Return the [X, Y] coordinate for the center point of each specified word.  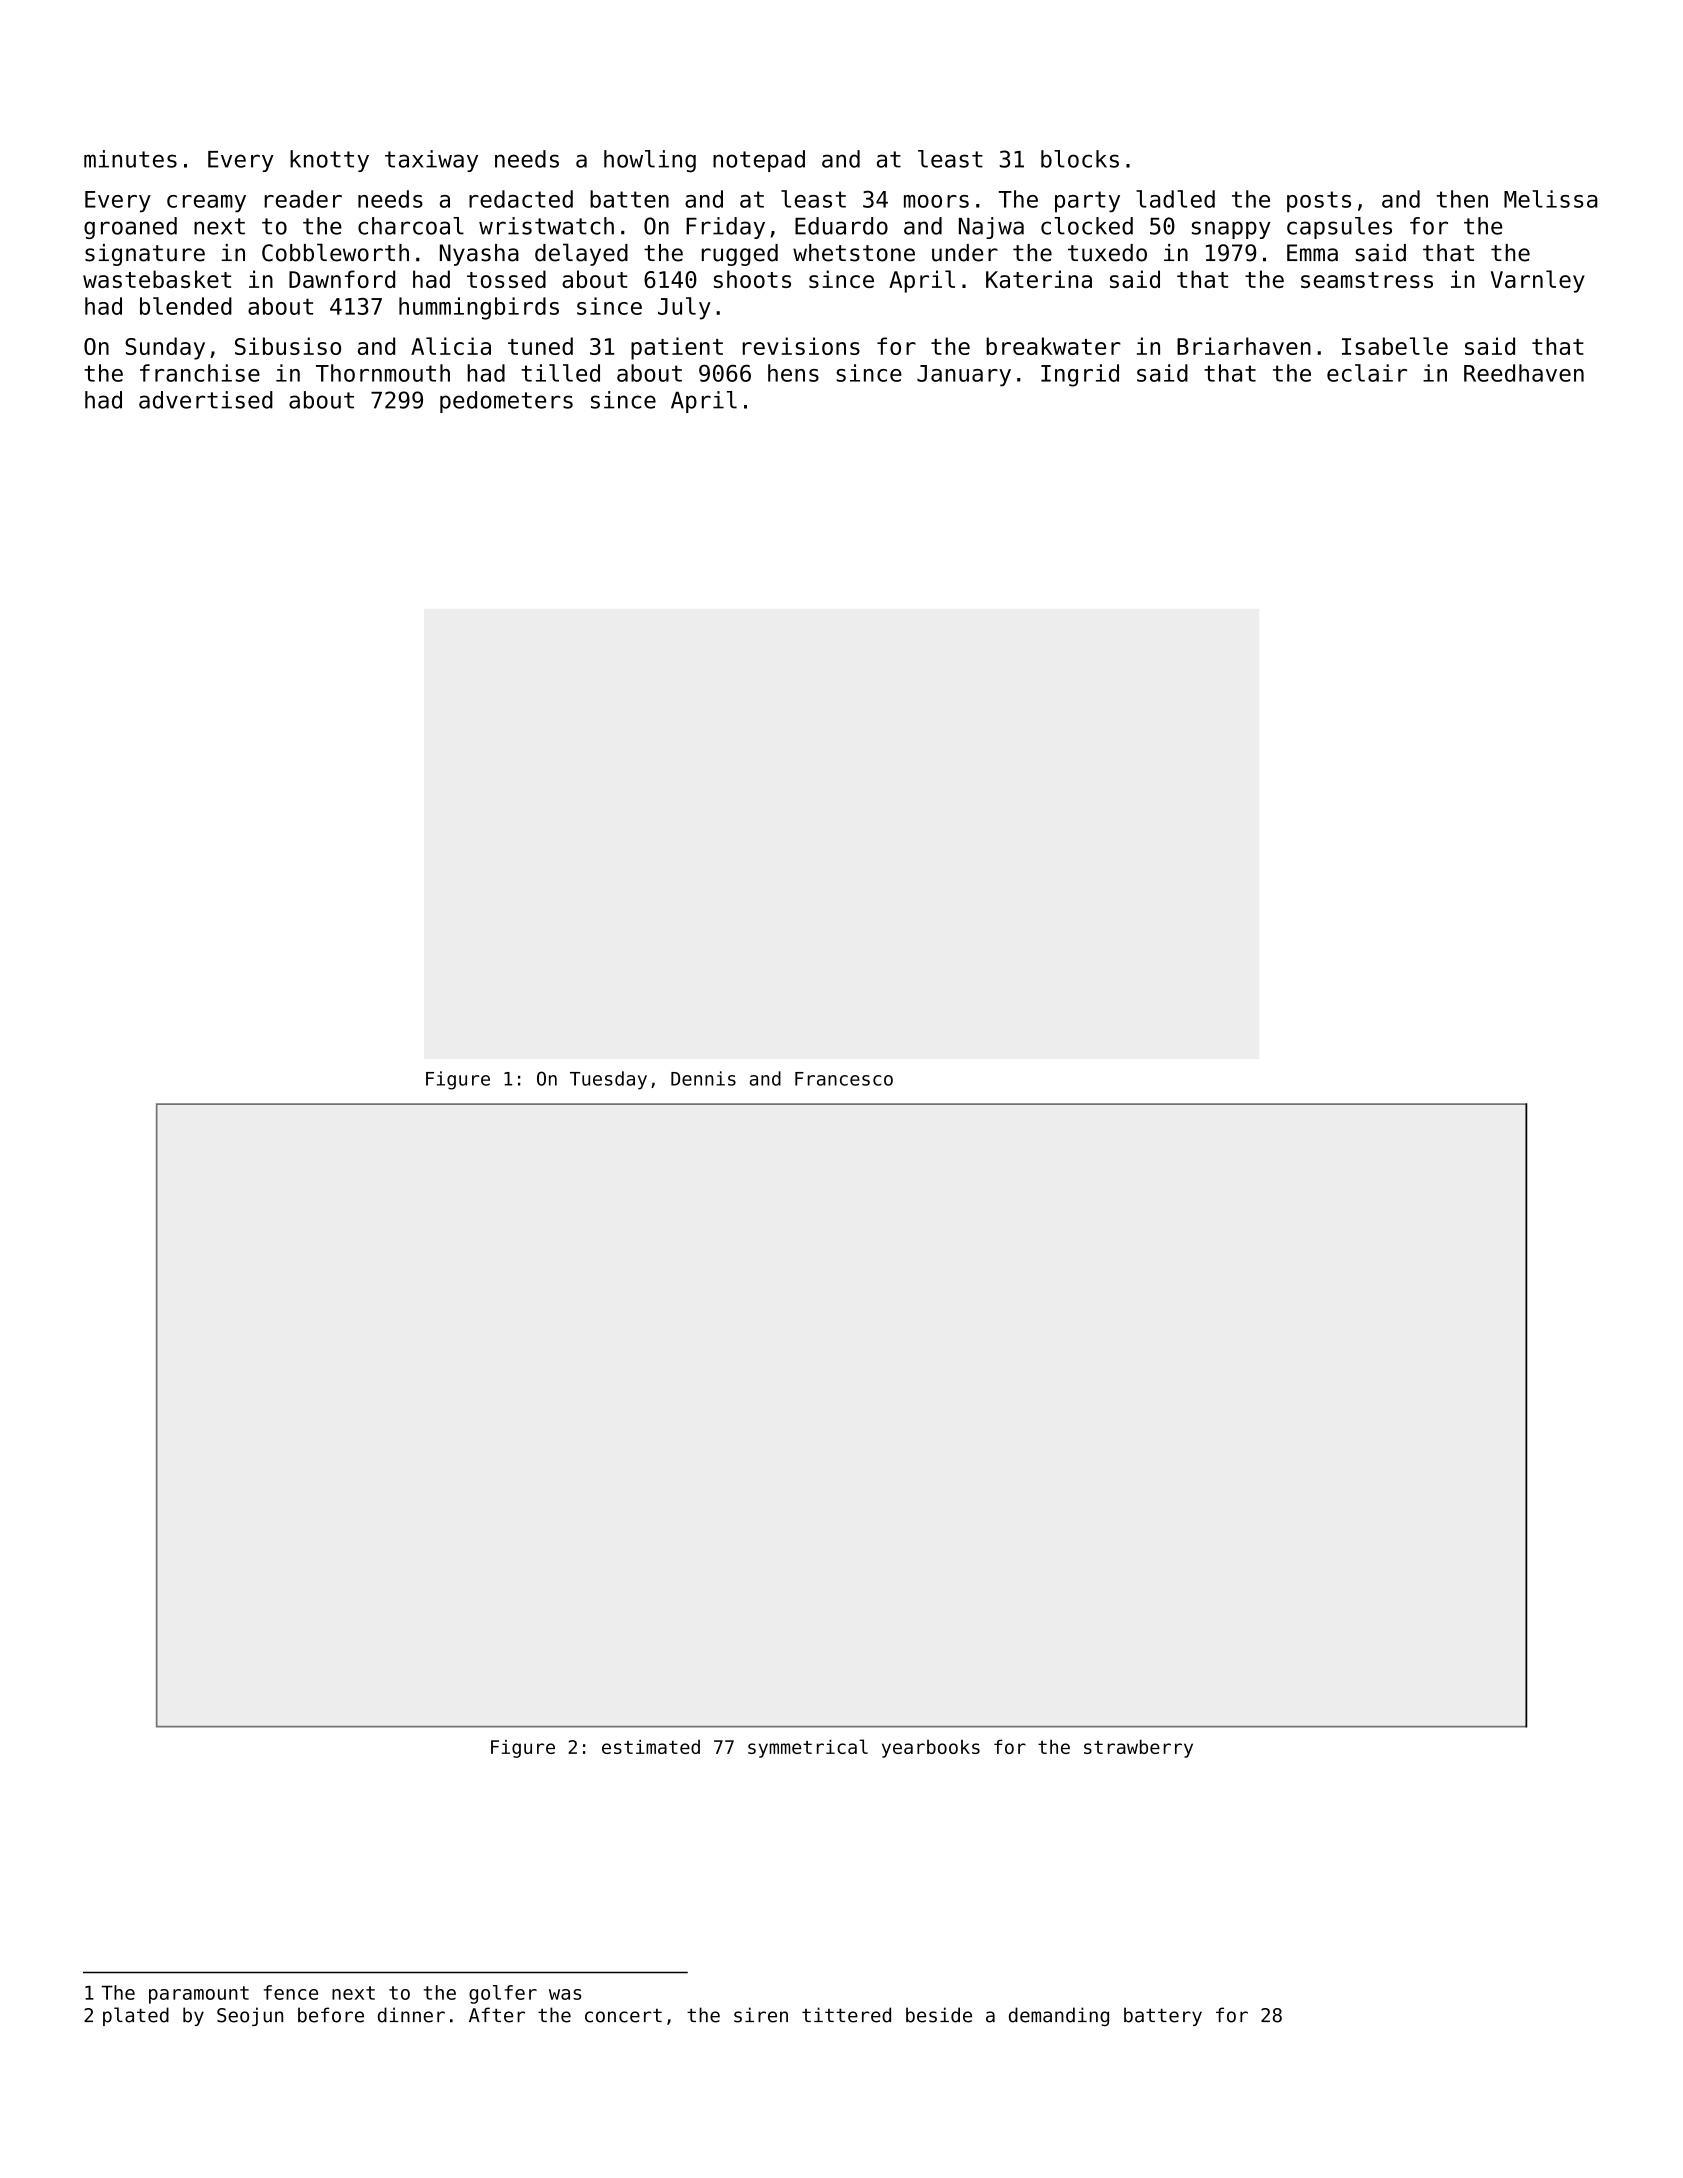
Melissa [1551, 199]
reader [303, 199]
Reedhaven [1524, 373]
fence [291, 1992]
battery [1163, 2016]
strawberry [1138, 1748]
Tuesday [608, 1080]
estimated [651, 1746]
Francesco [844, 1079]
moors [936, 201]
